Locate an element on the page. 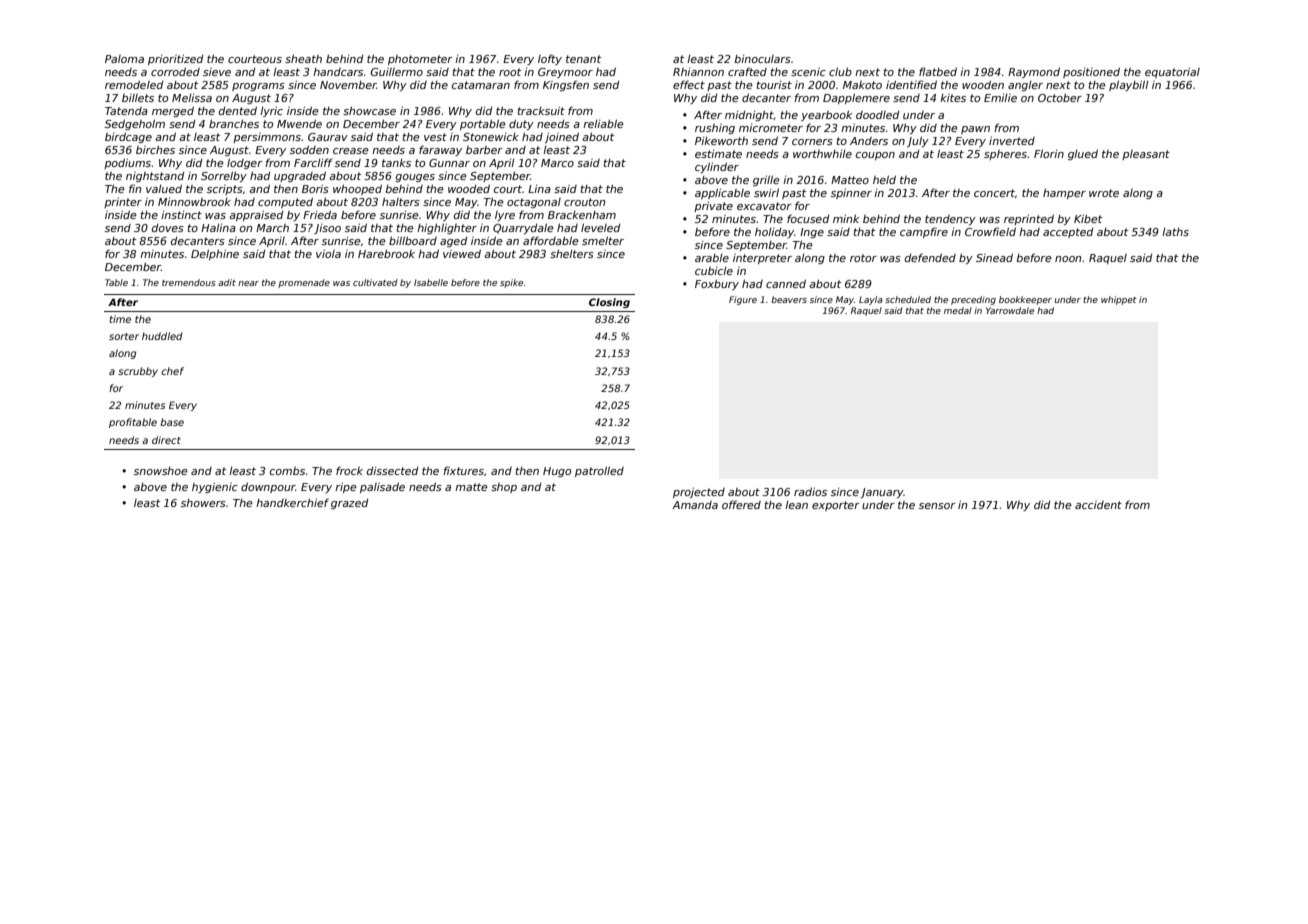 The width and height of the document is (1308, 924). inverted is located at coordinates (1012, 140).
